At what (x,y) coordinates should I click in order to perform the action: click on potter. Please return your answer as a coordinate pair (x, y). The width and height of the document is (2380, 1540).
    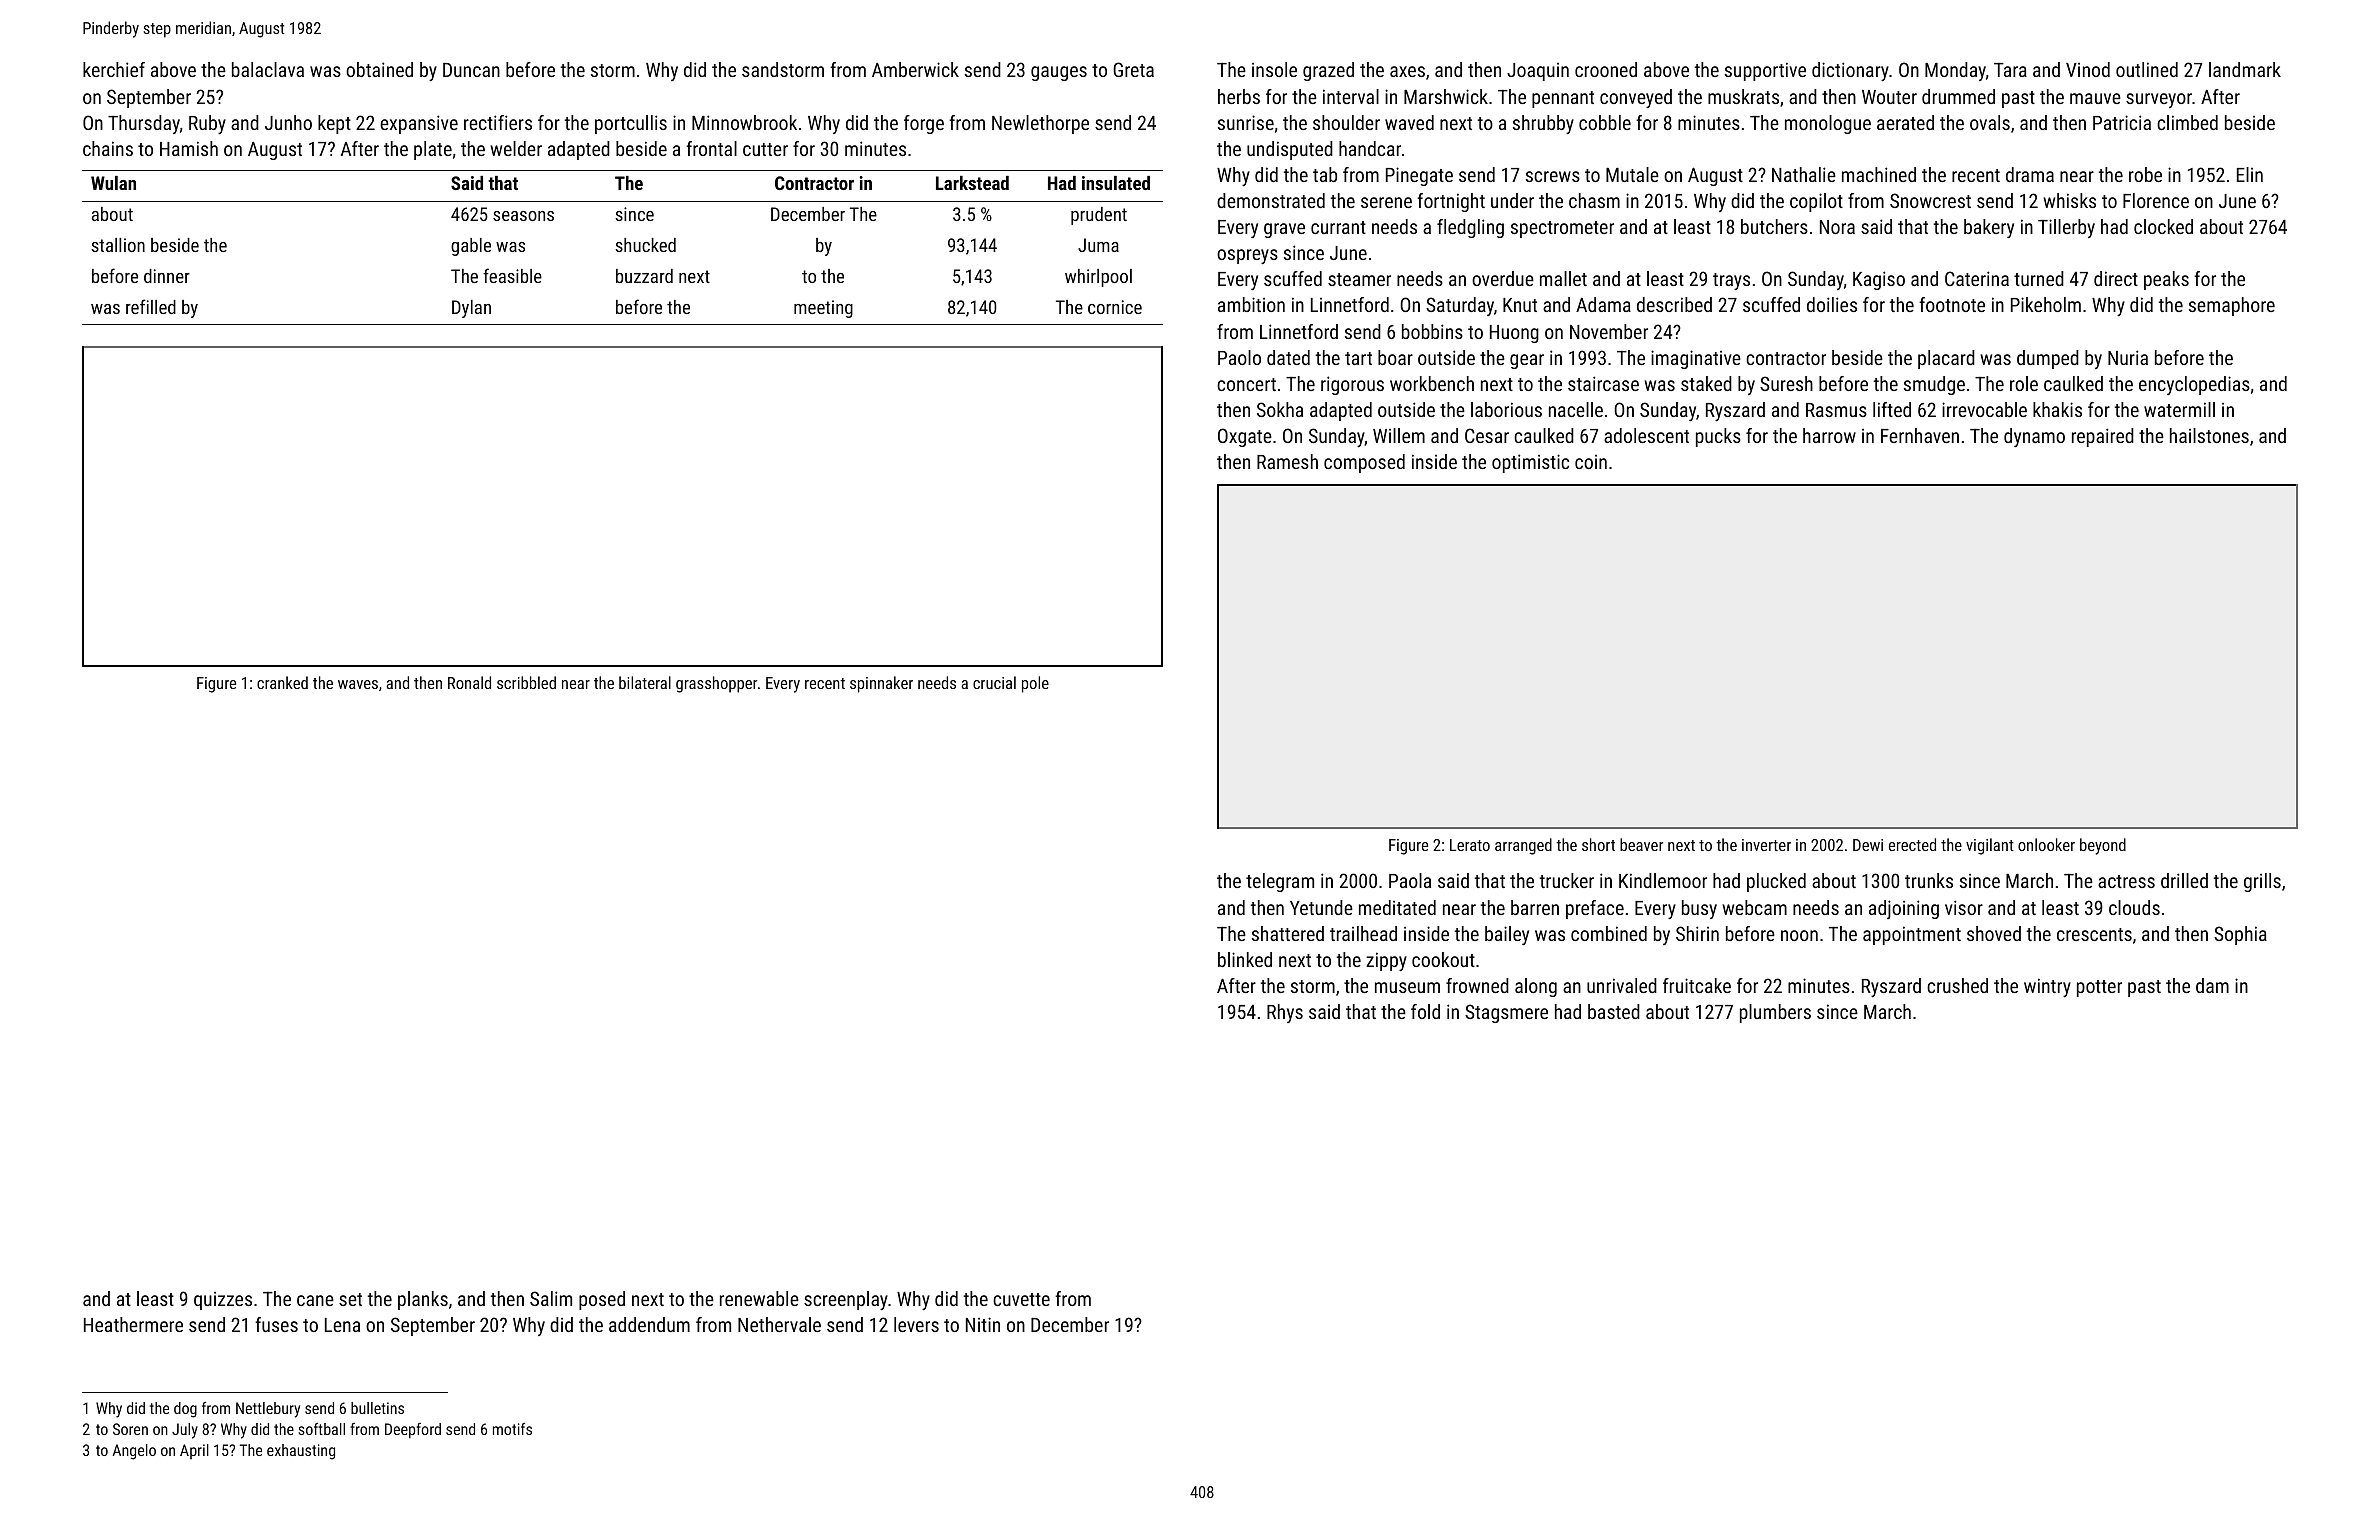
    Looking at the image, I should click on (2099, 988).
